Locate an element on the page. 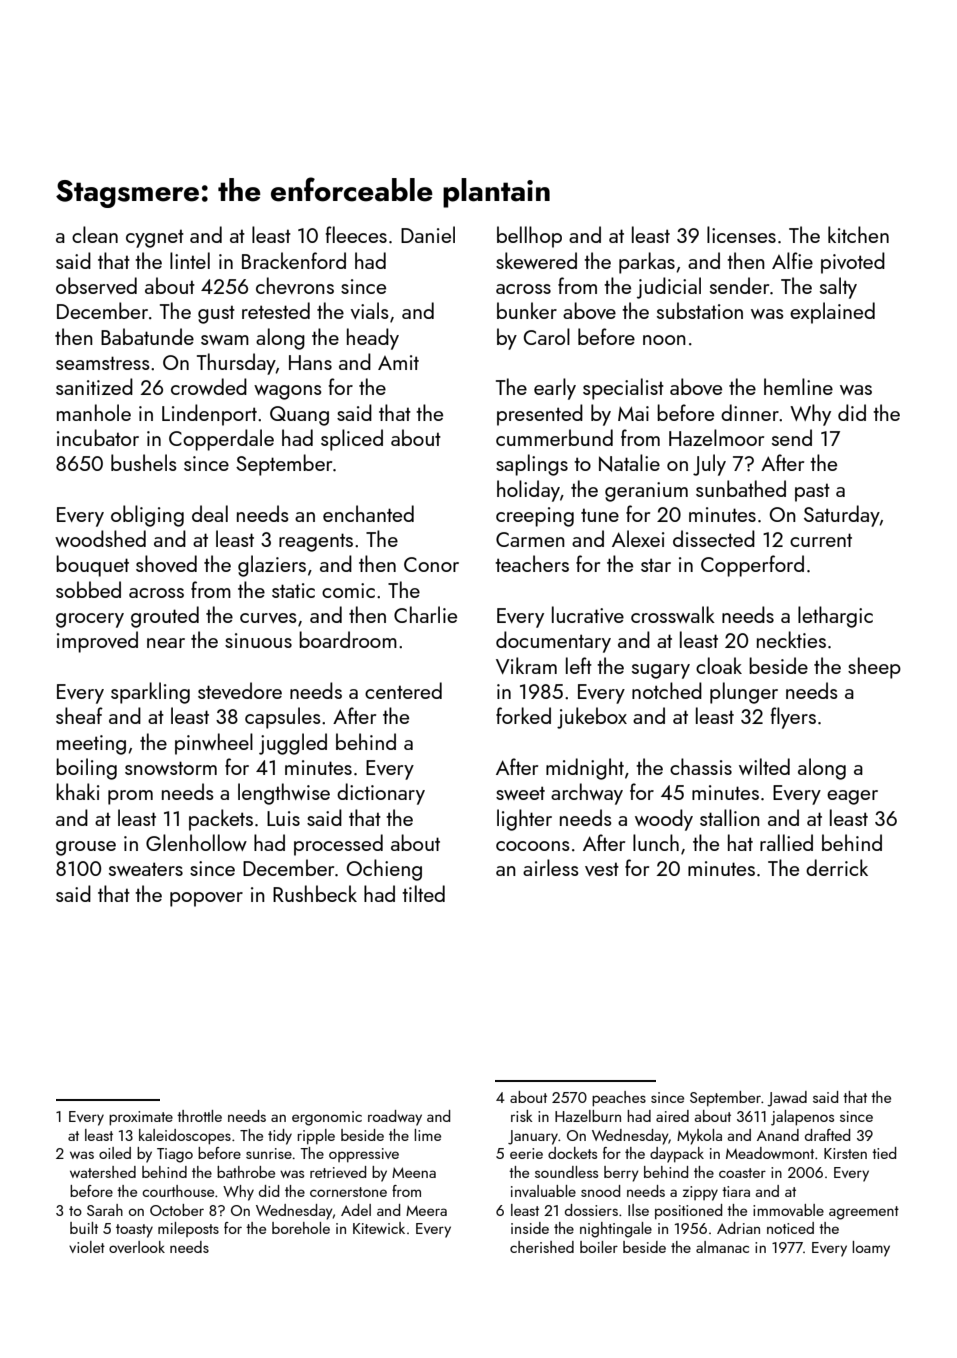  eager is located at coordinates (852, 797).
